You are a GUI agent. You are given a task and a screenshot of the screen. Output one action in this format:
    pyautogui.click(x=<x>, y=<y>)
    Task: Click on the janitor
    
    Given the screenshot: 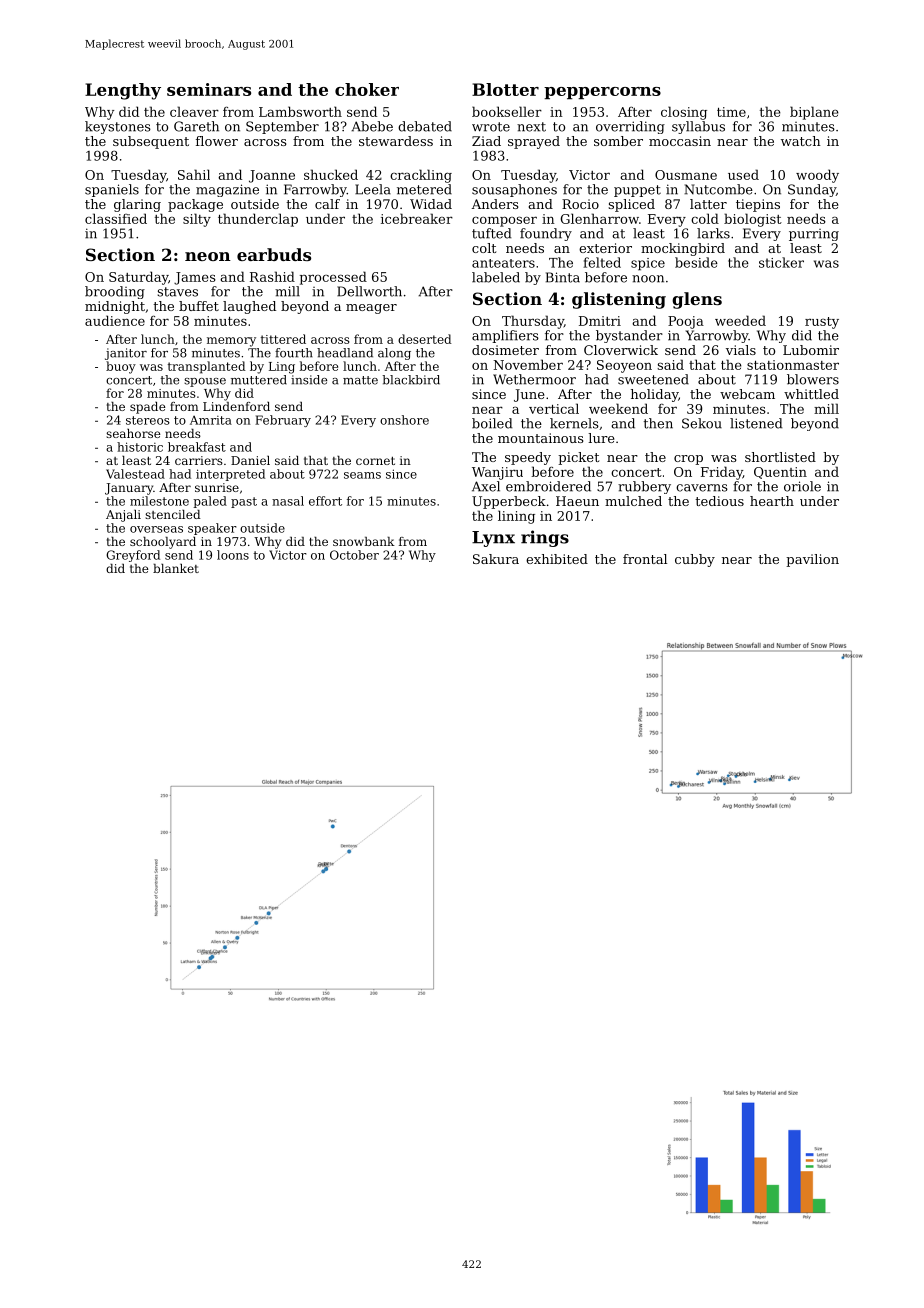 What is the action you would take?
    pyautogui.click(x=126, y=354)
